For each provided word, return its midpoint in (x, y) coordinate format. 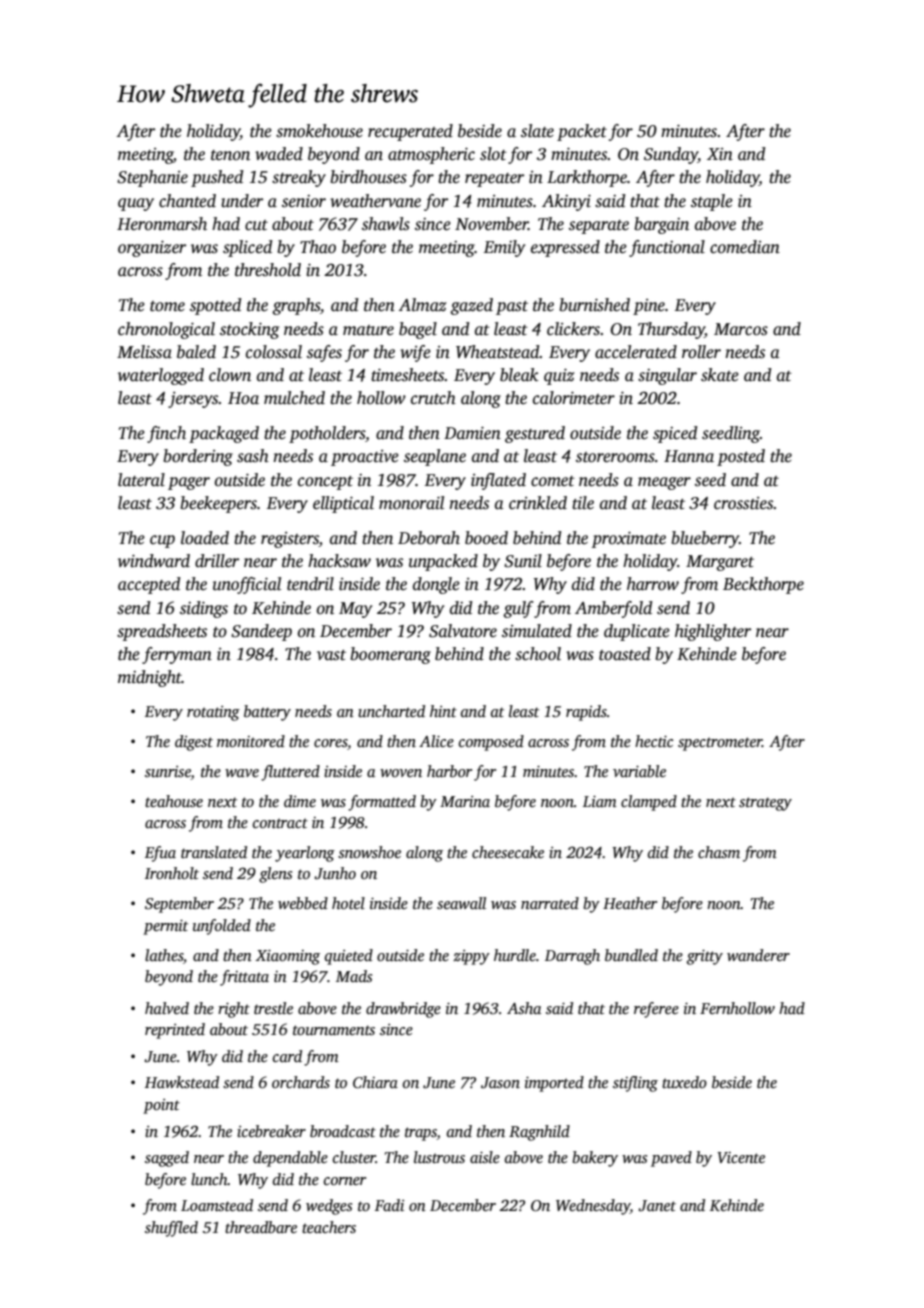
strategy (765, 804)
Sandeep (261, 632)
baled (196, 352)
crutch (433, 398)
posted (741, 457)
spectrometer (720, 744)
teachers (329, 1227)
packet (582, 132)
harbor (449, 771)
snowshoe (369, 852)
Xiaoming (287, 957)
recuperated (410, 132)
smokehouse (319, 131)
